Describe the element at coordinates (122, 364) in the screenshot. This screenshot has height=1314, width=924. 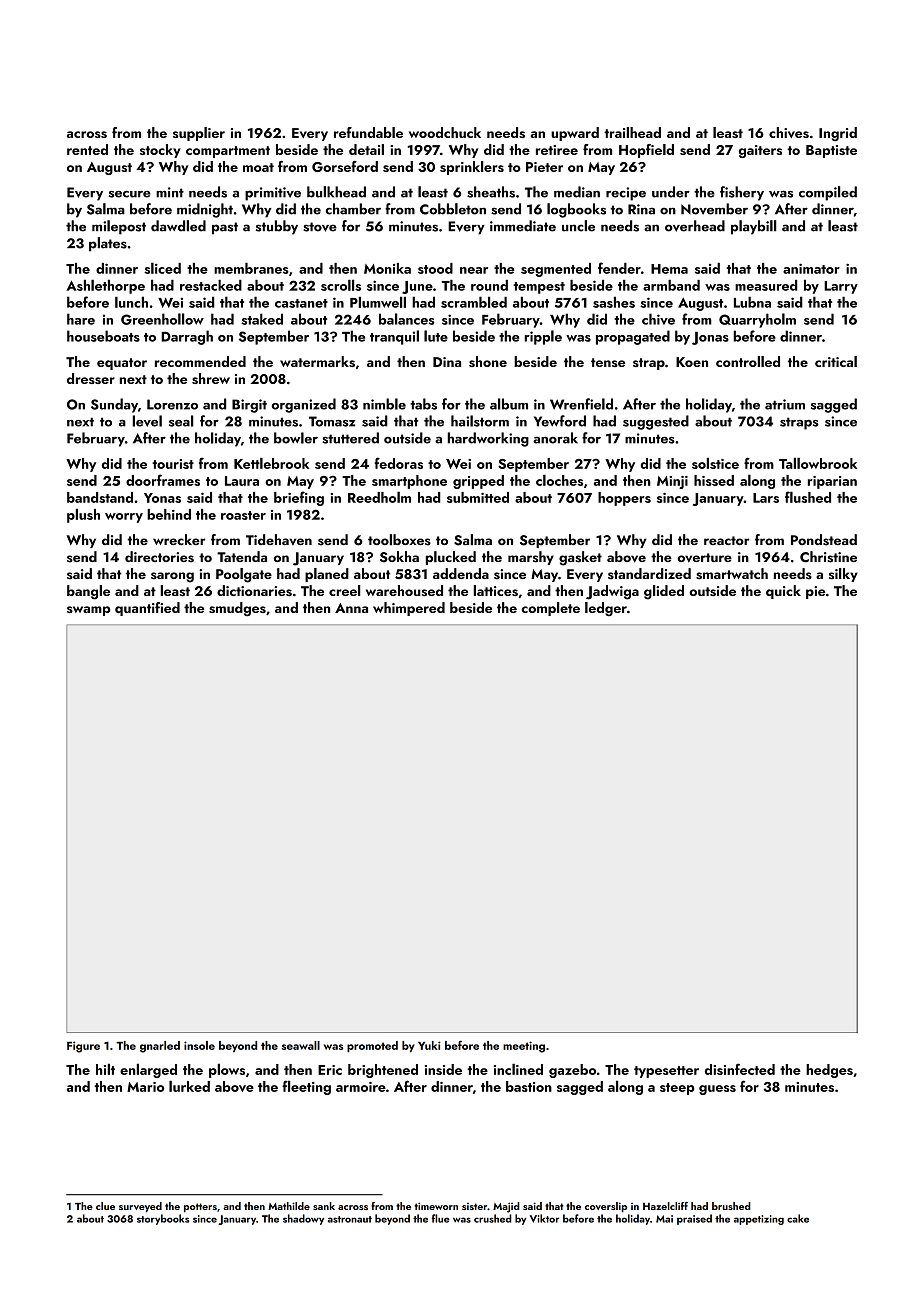
I see `equator` at that location.
